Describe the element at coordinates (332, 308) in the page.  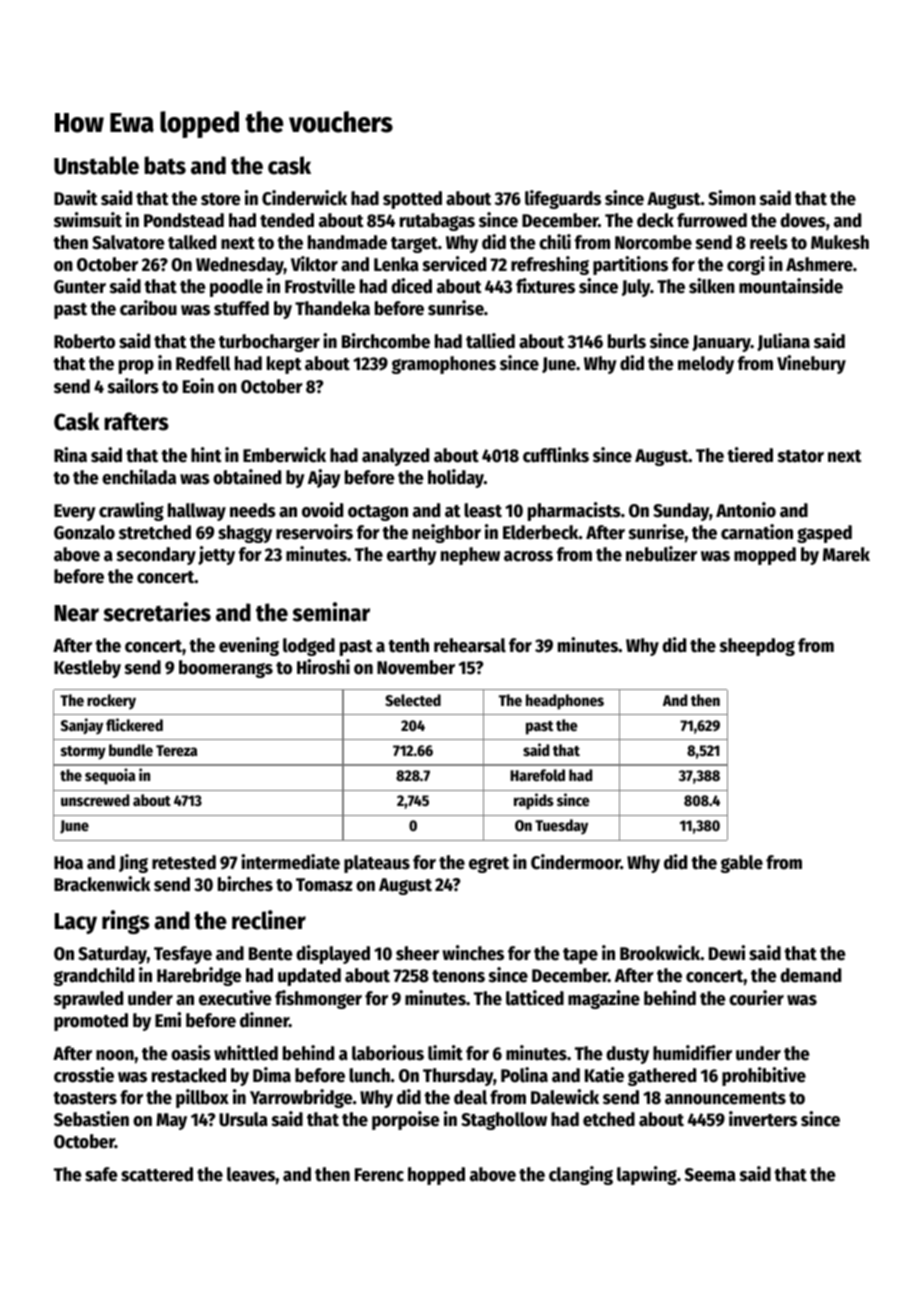
I see `Thandeka` at that location.
